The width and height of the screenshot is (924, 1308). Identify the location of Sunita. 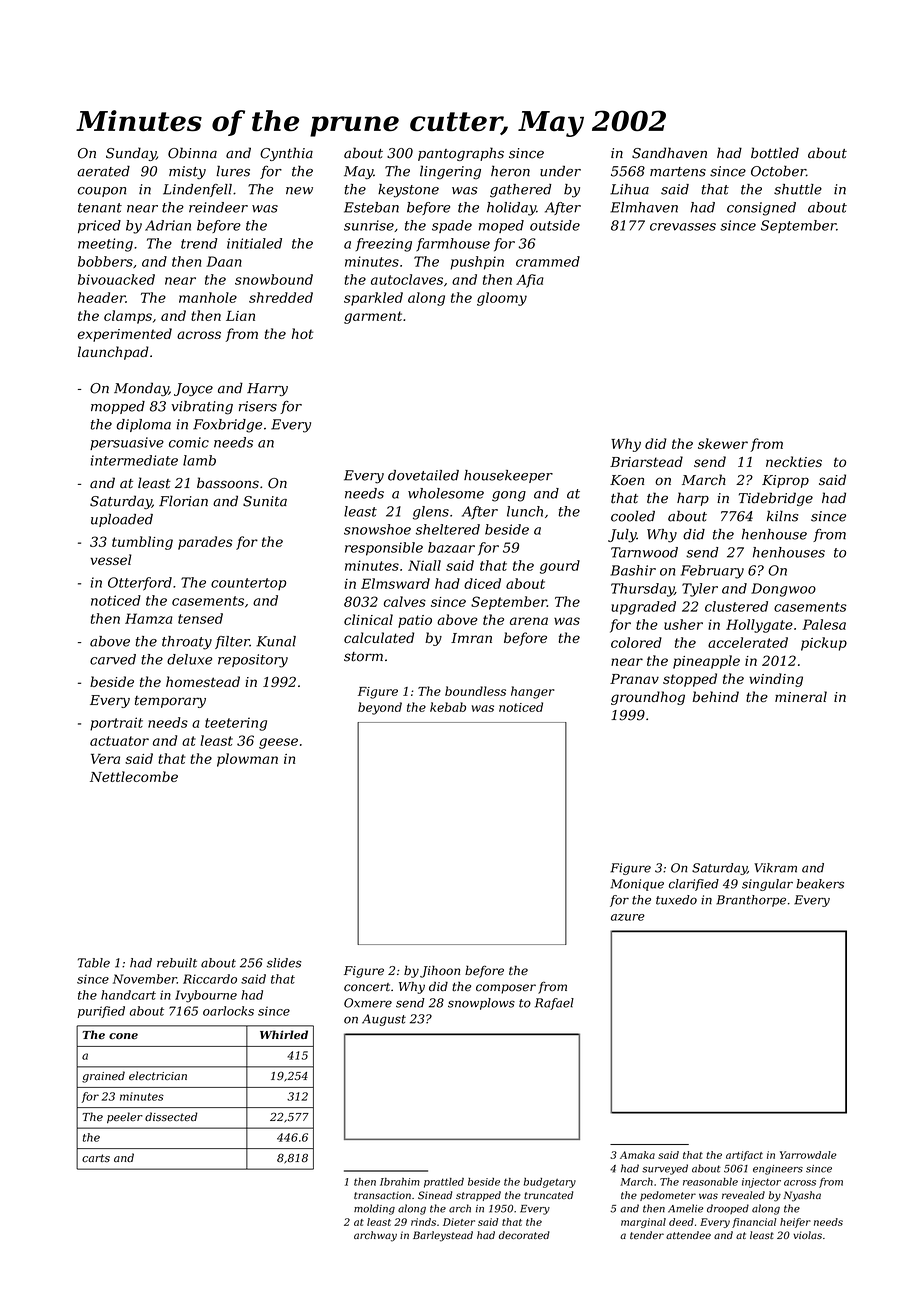
(265, 501).
